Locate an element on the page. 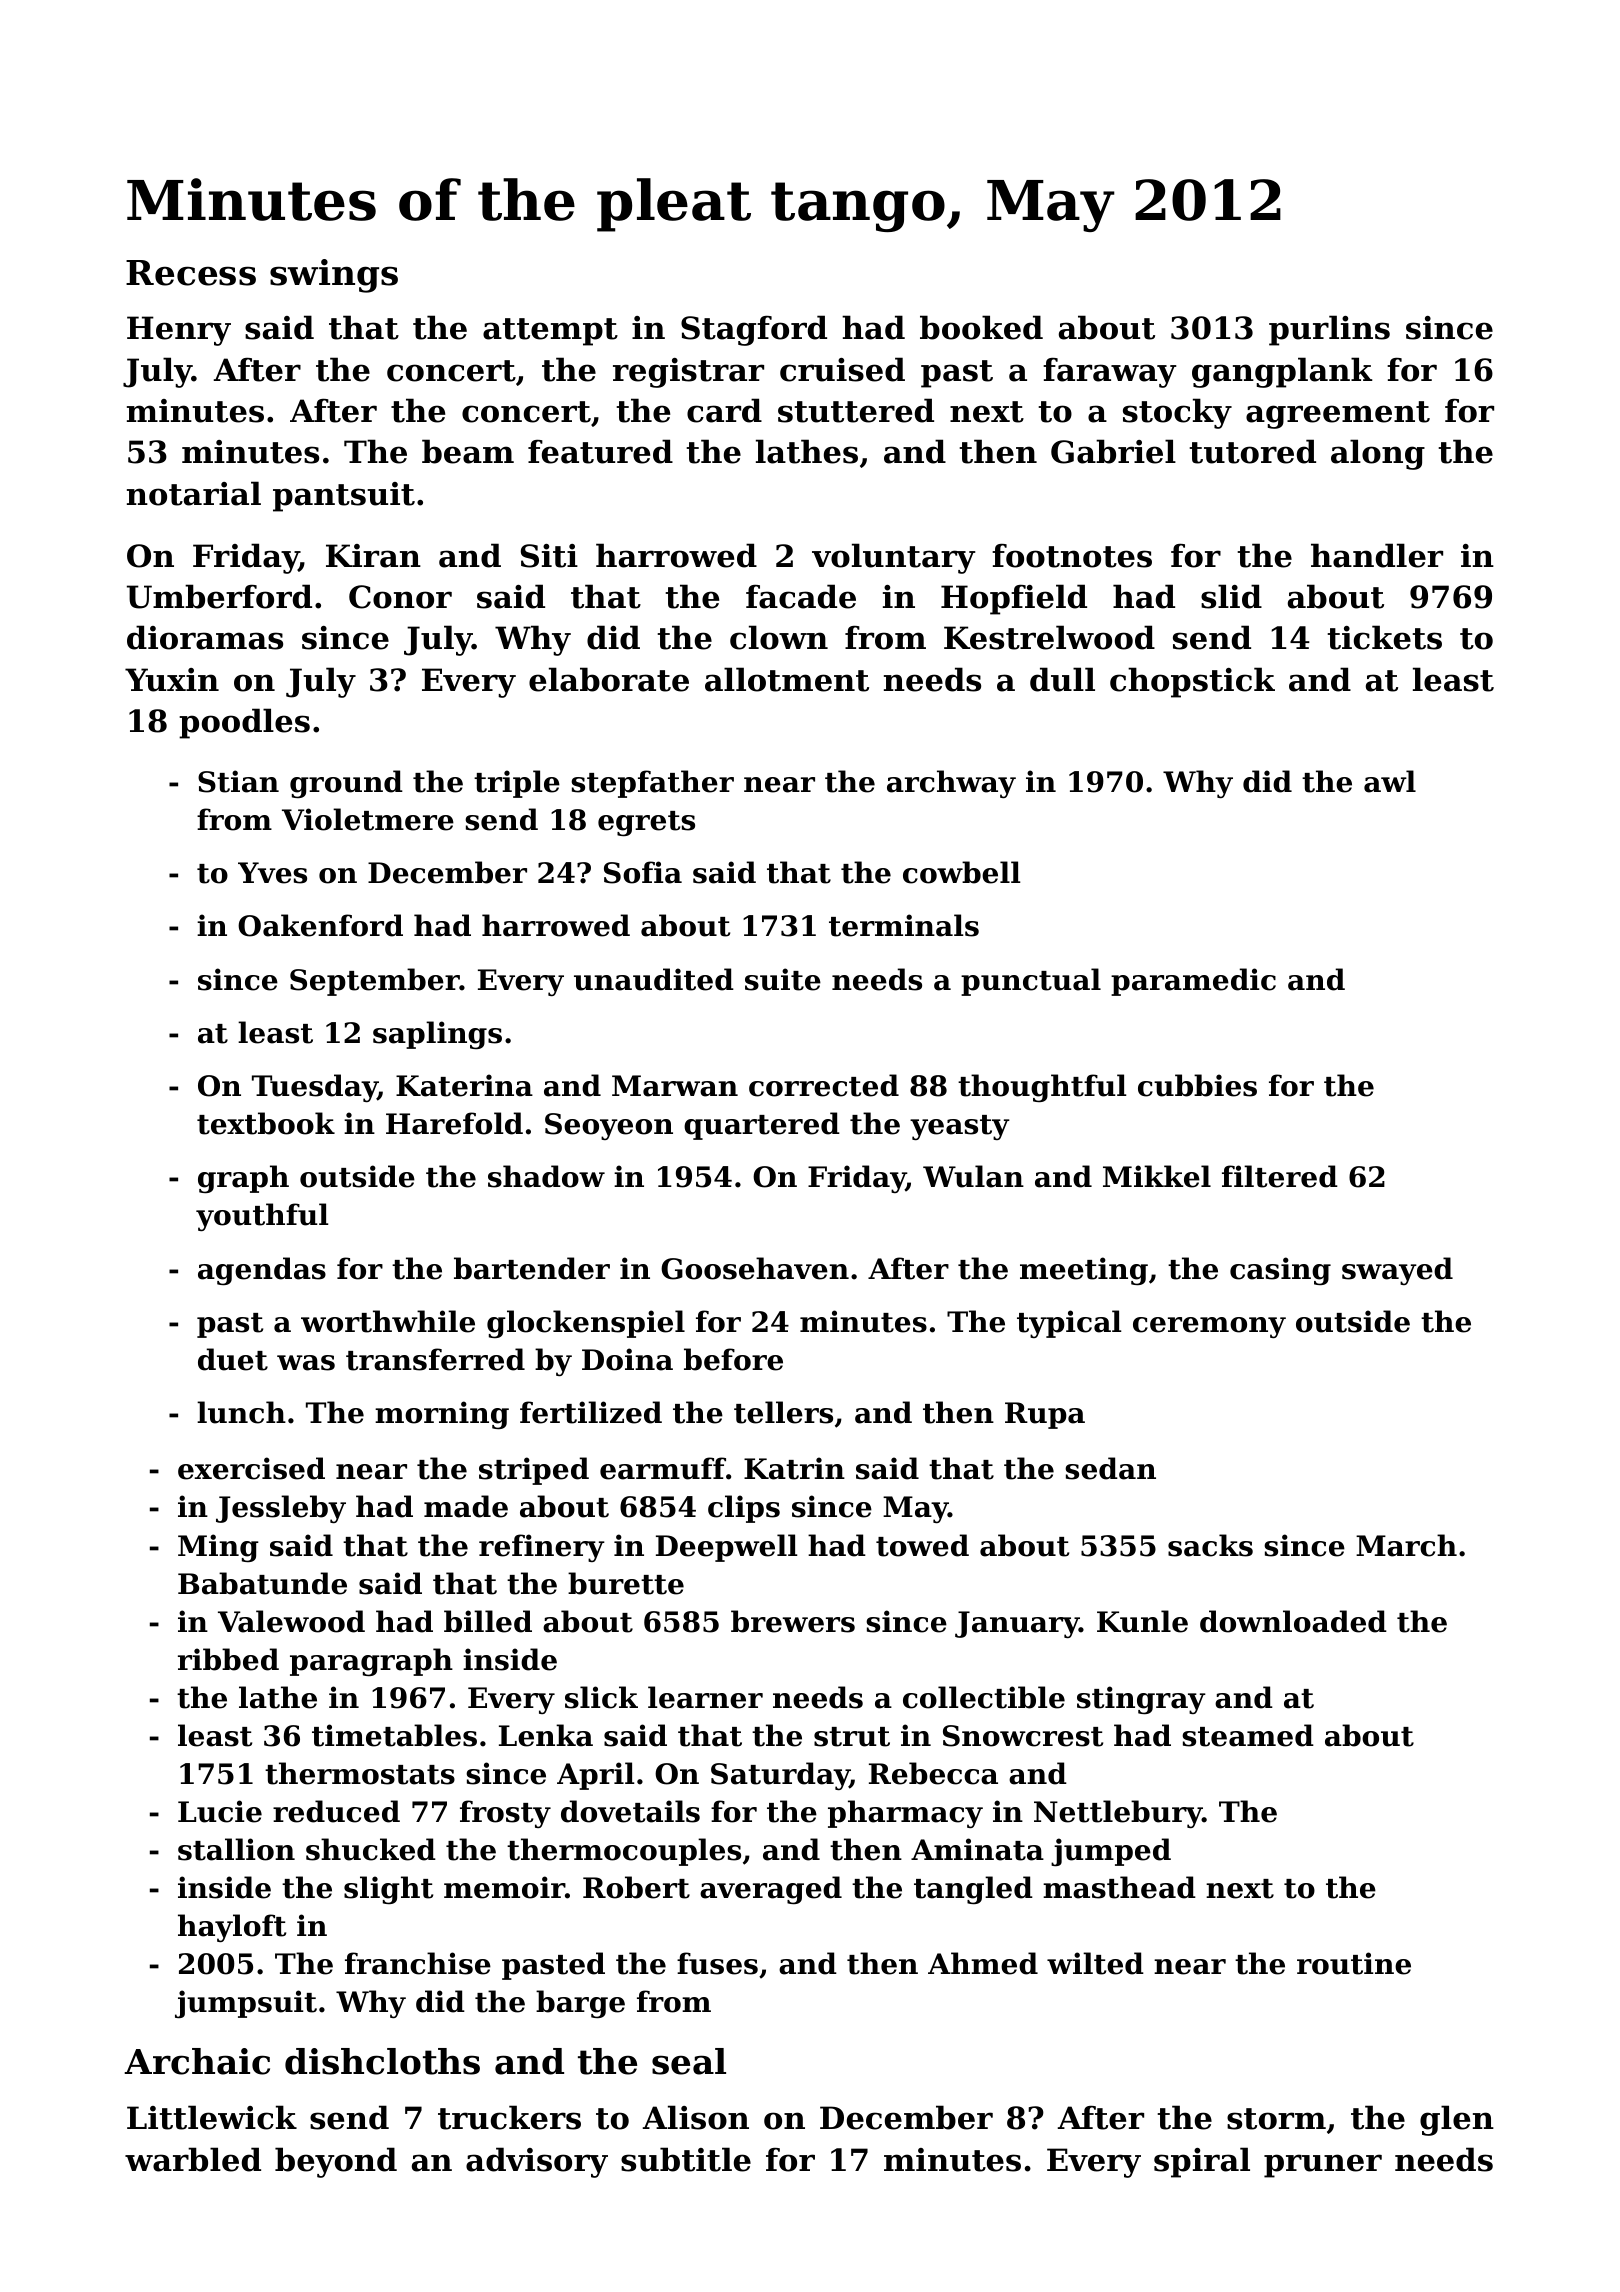  Alison is located at coordinates (695, 2117).
